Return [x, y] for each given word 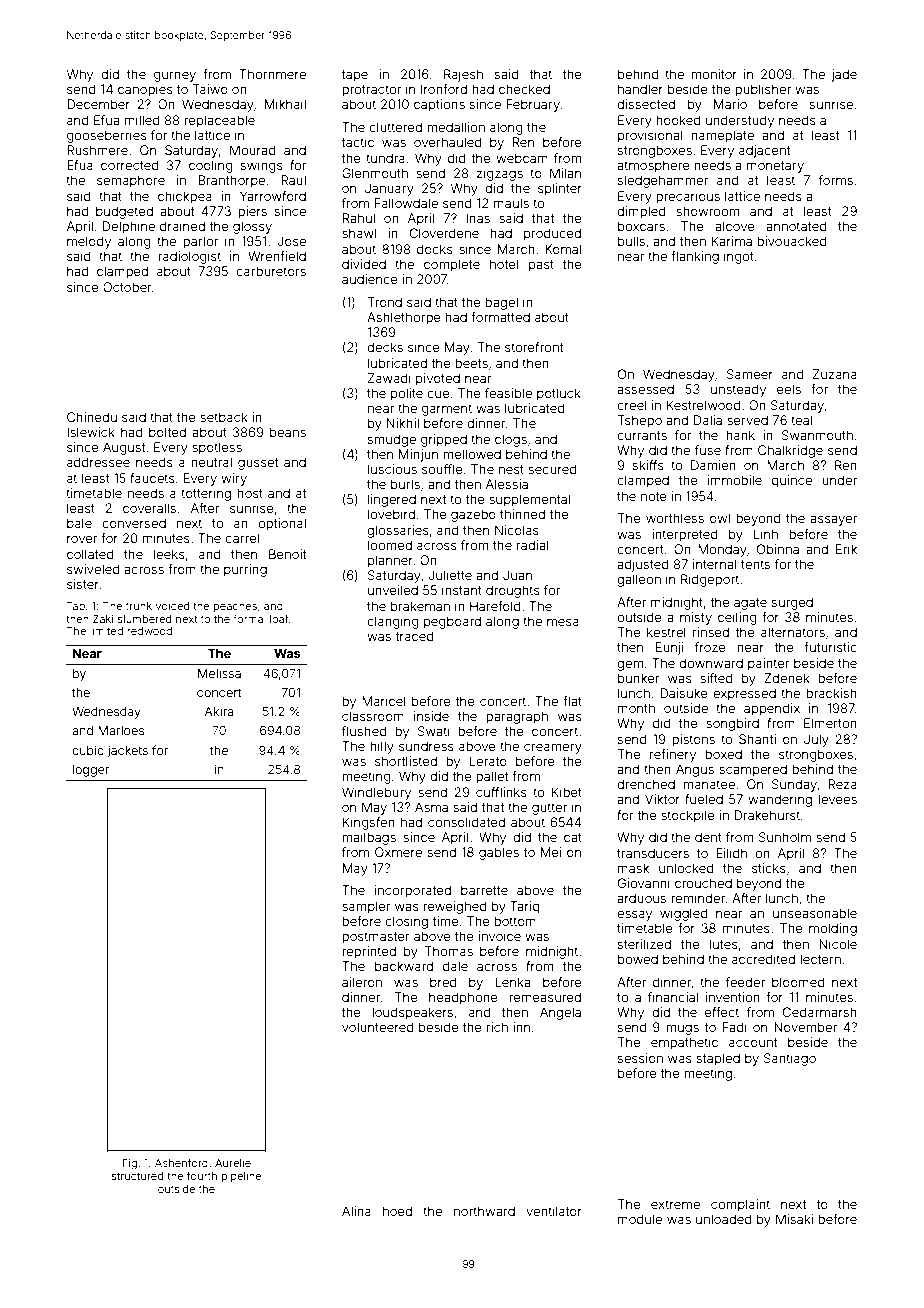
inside [431, 716]
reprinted [369, 952]
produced [552, 234]
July [816, 740]
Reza [842, 784]
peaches [235, 607]
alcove [735, 226]
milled [142, 120]
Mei [551, 852]
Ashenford [181, 1162]
